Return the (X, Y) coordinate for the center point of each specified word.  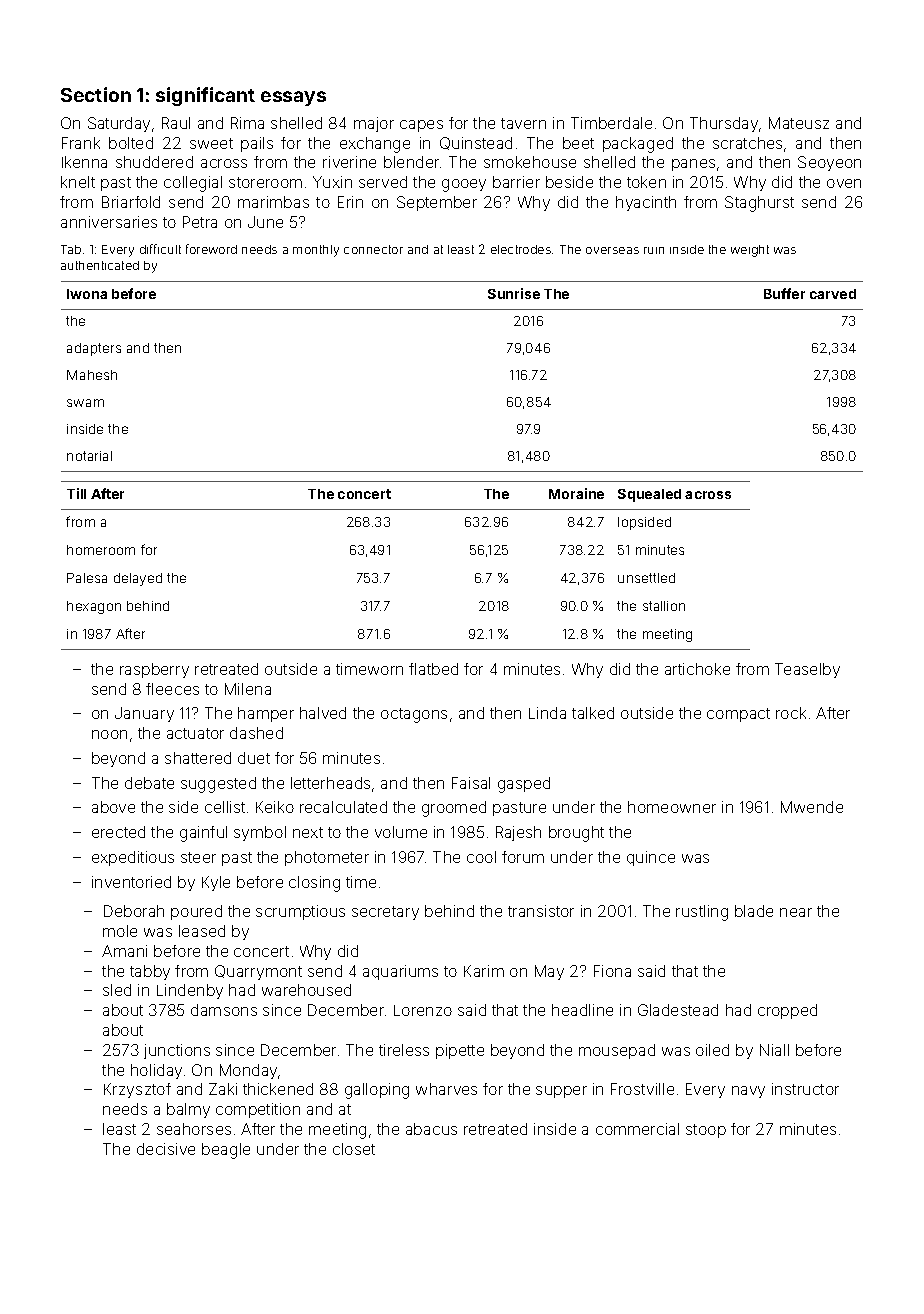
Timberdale (611, 123)
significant (205, 96)
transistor (541, 911)
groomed (454, 809)
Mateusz (799, 123)
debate (149, 783)
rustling (702, 913)
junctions (177, 1051)
